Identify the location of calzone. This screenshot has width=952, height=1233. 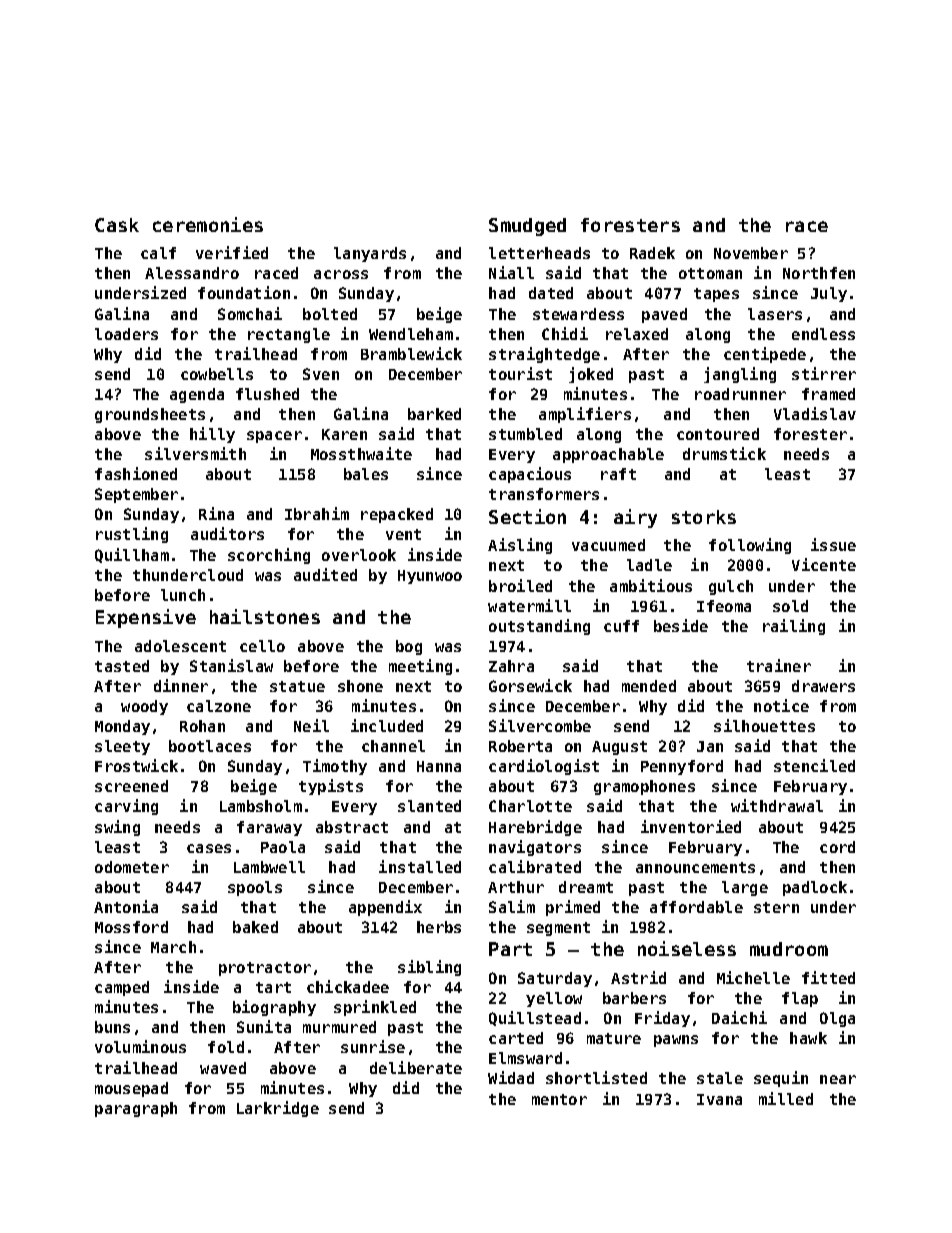
(219, 706).
